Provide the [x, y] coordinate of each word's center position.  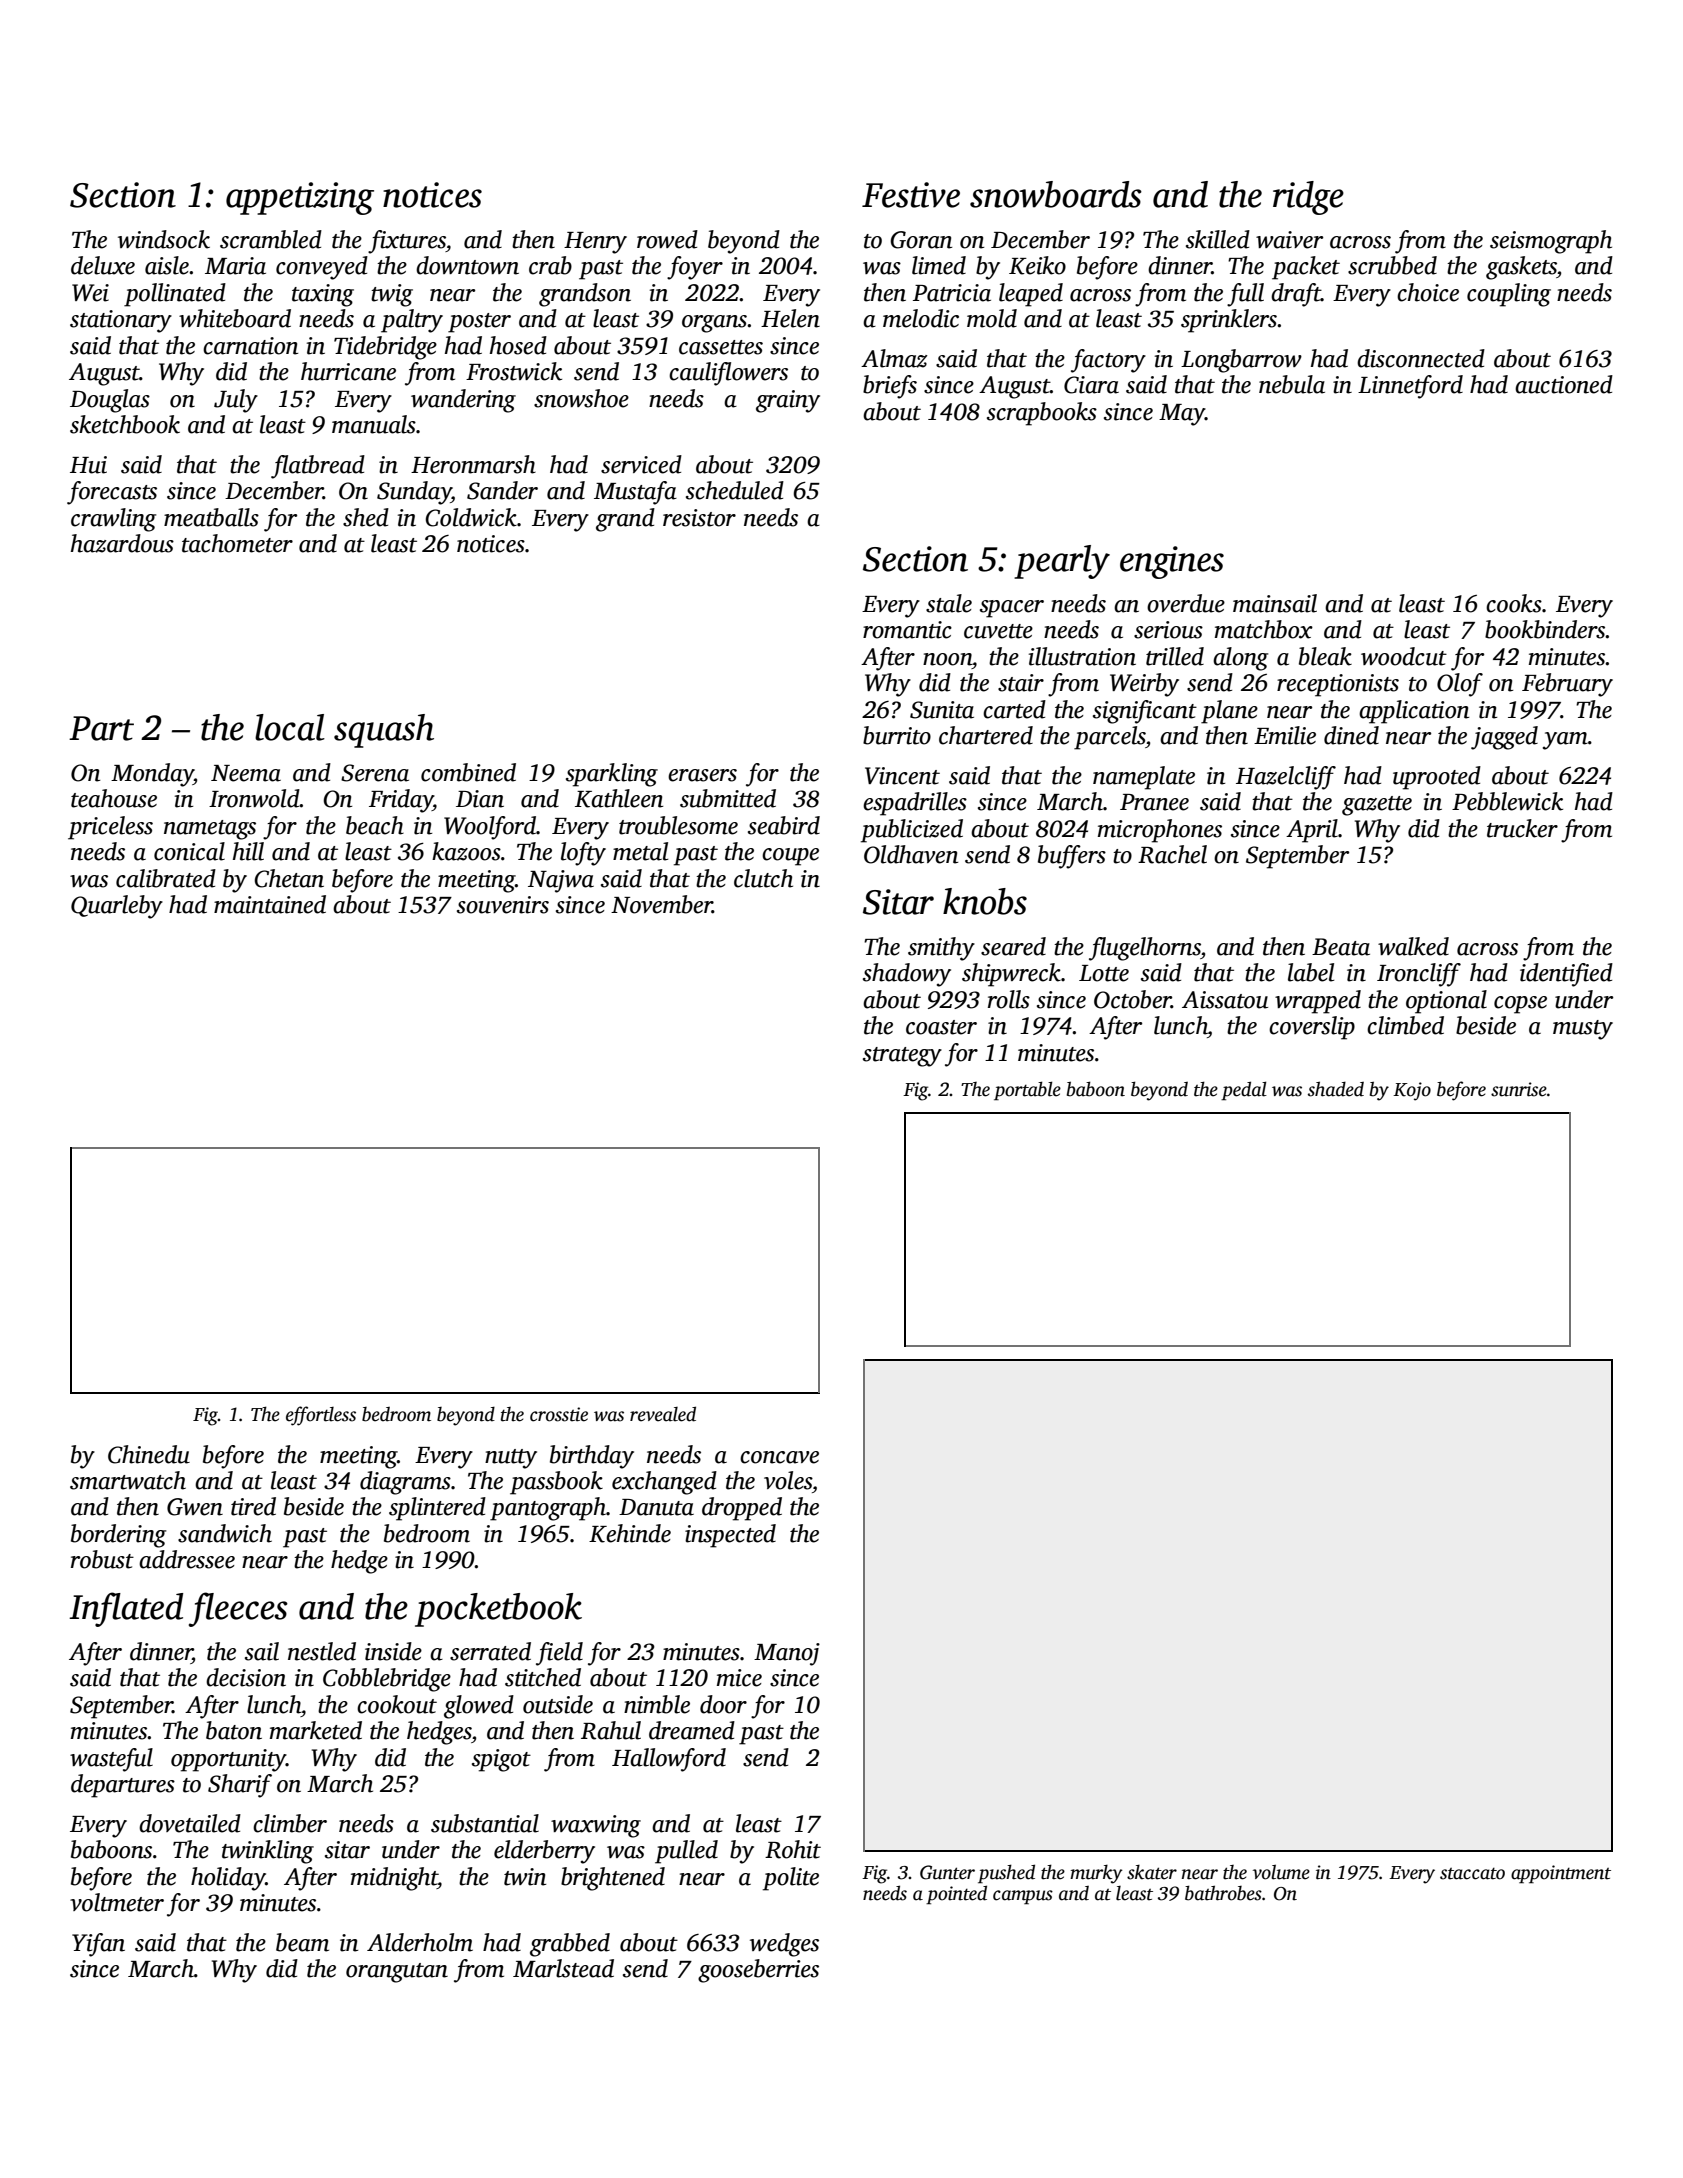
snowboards [1056, 194]
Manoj [787, 1654]
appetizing [300, 198]
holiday [228, 1879]
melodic [921, 318]
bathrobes [1223, 1893]
